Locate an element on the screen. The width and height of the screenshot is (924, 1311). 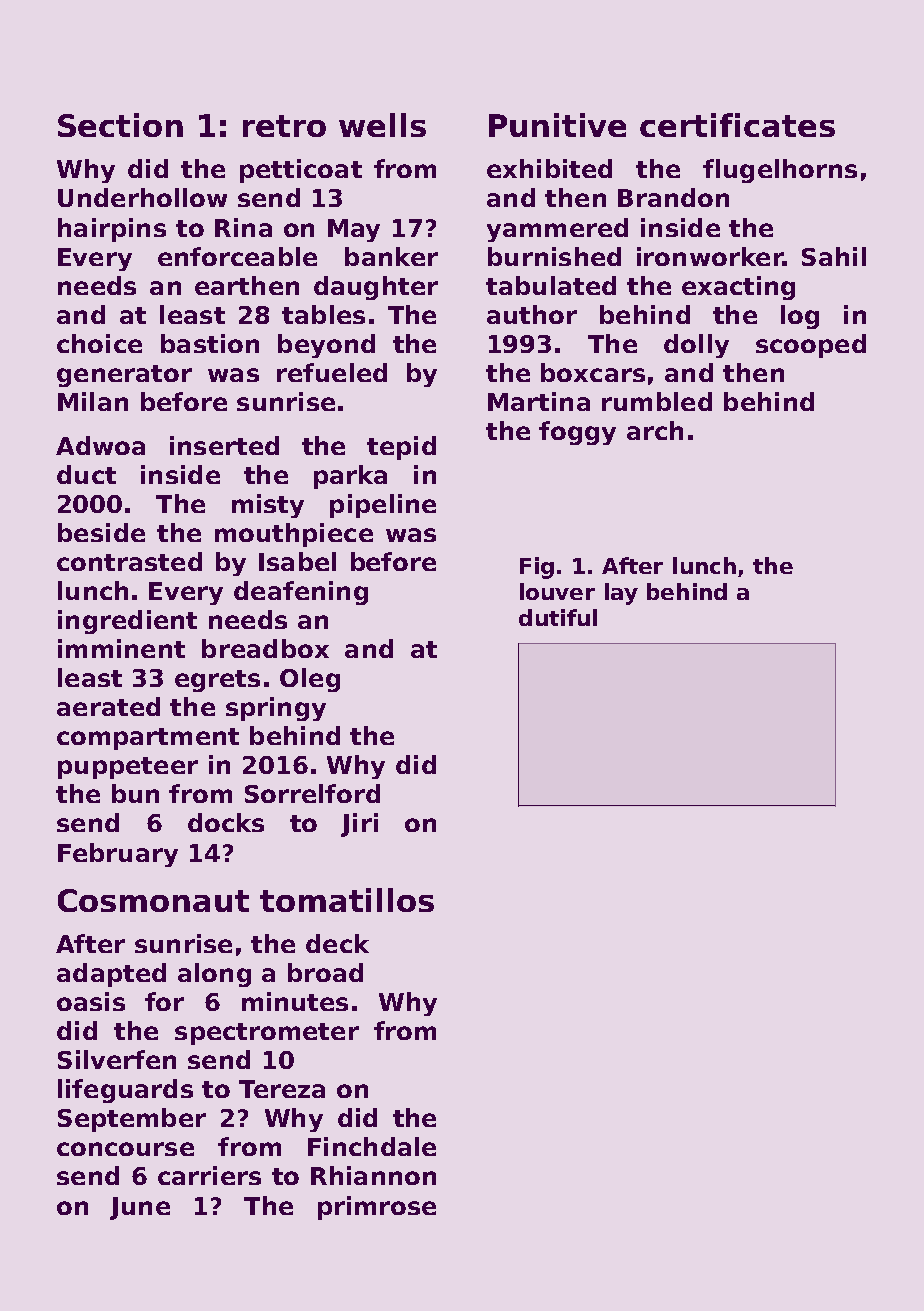
dutiful is located at coordinates (558, 617).
